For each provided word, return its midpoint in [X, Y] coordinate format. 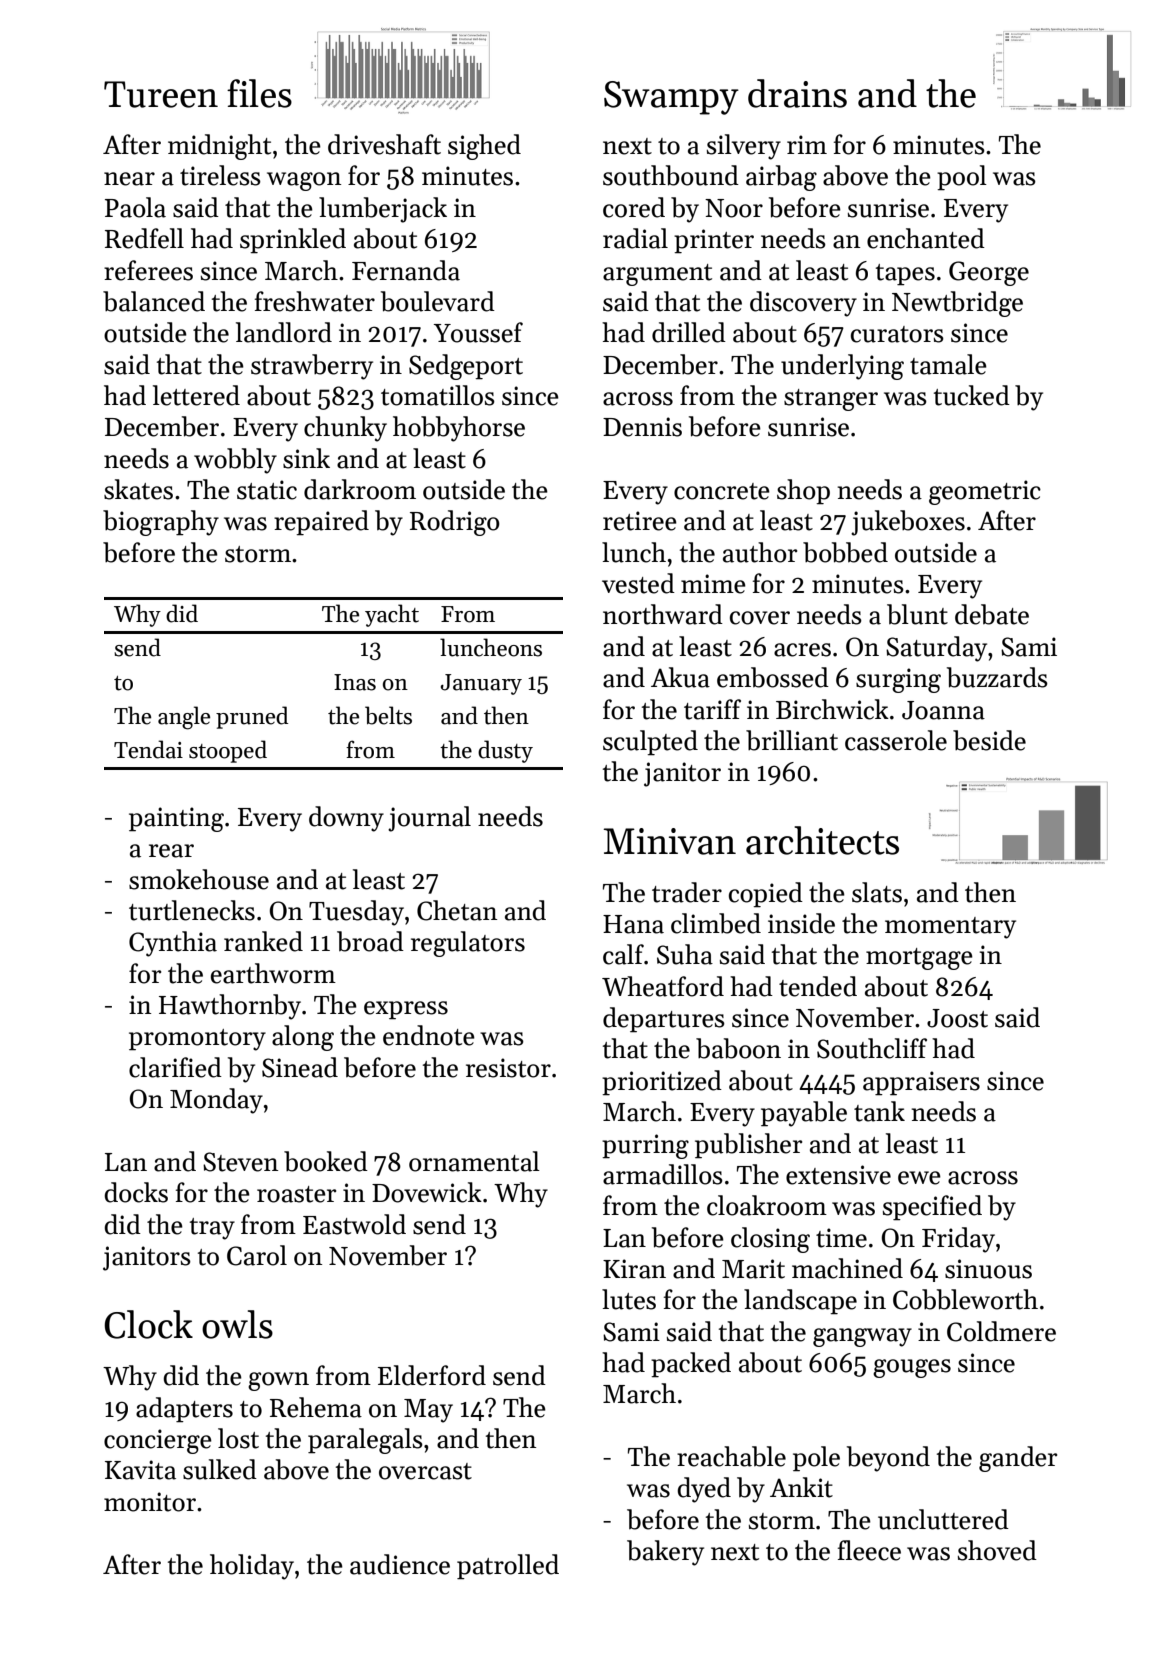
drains [797, 93]
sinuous [988, 1269]
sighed [484, 147]
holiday [252, 1567]
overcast [425, 1471]
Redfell [144, 238]
